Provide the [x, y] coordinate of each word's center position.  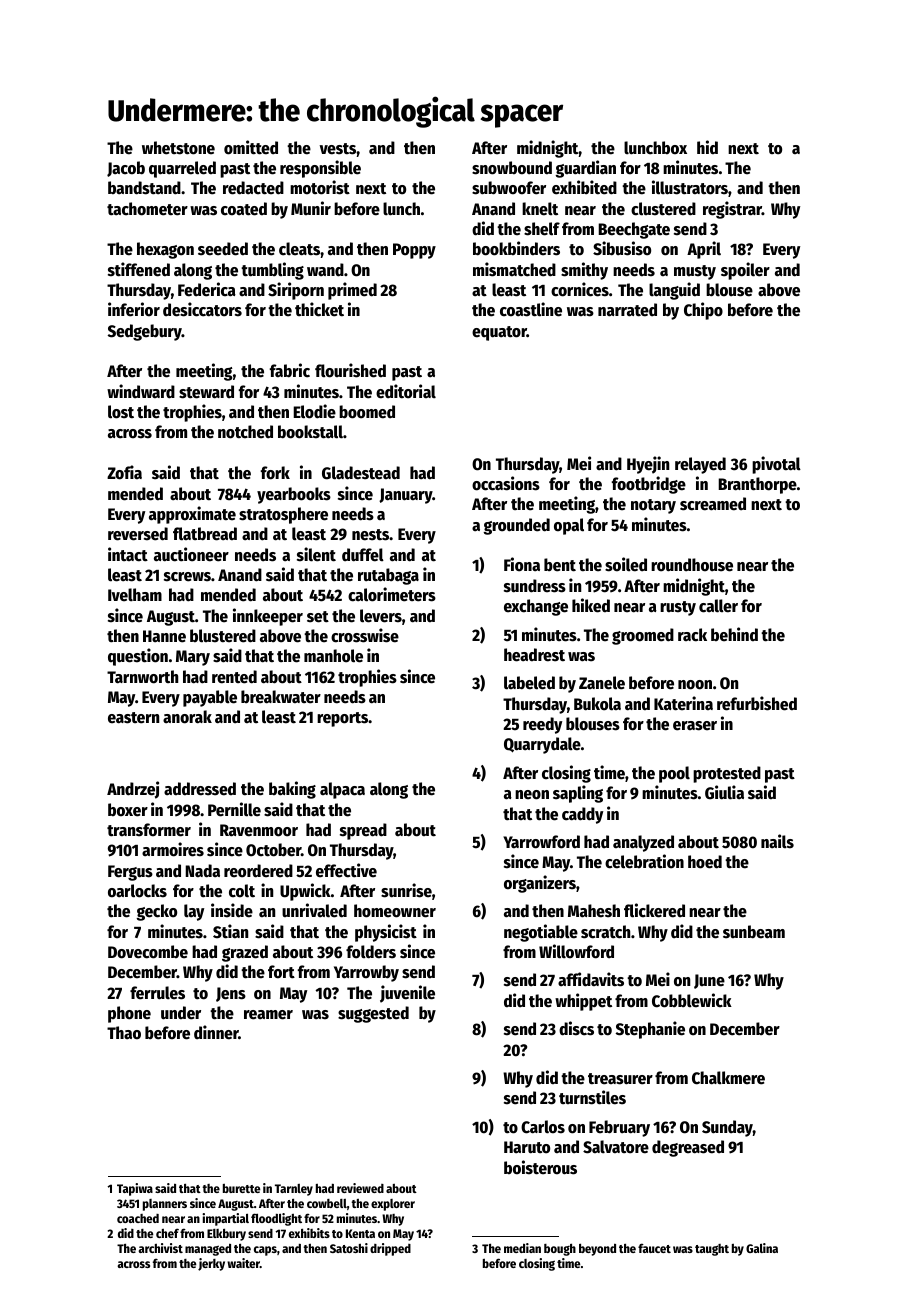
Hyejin [648, 465]
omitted [251, 147]
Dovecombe [148, 952]
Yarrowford [541, 842]
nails [777, 841]
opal [569, 526]
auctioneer [191, 554]
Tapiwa [135, 1189]
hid [707, 147]
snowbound [512, 168]
